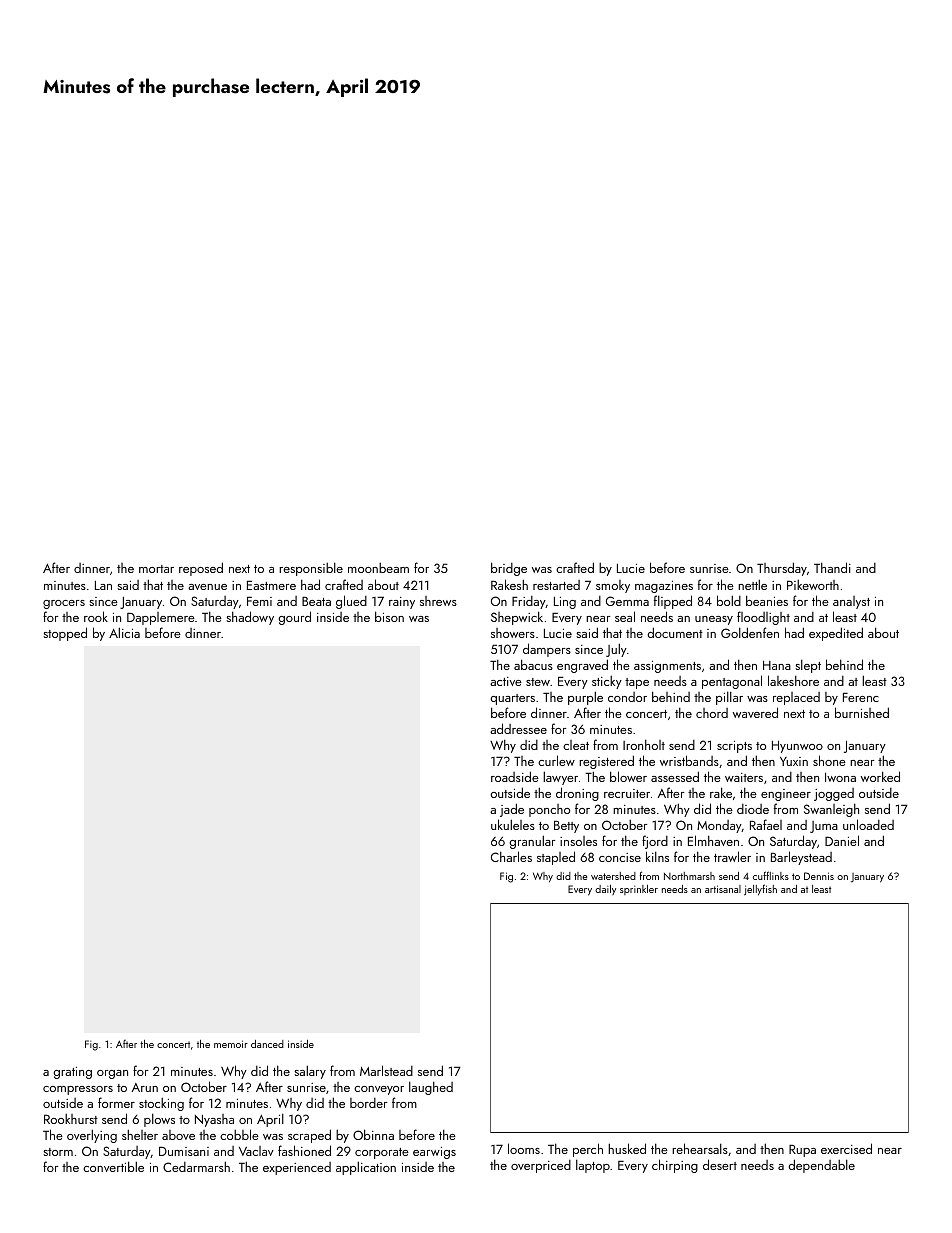 The width and height of the image is (952, 1233). Describe the element at coordinates (65, 634) in the image. I see `stopped` at that location.
